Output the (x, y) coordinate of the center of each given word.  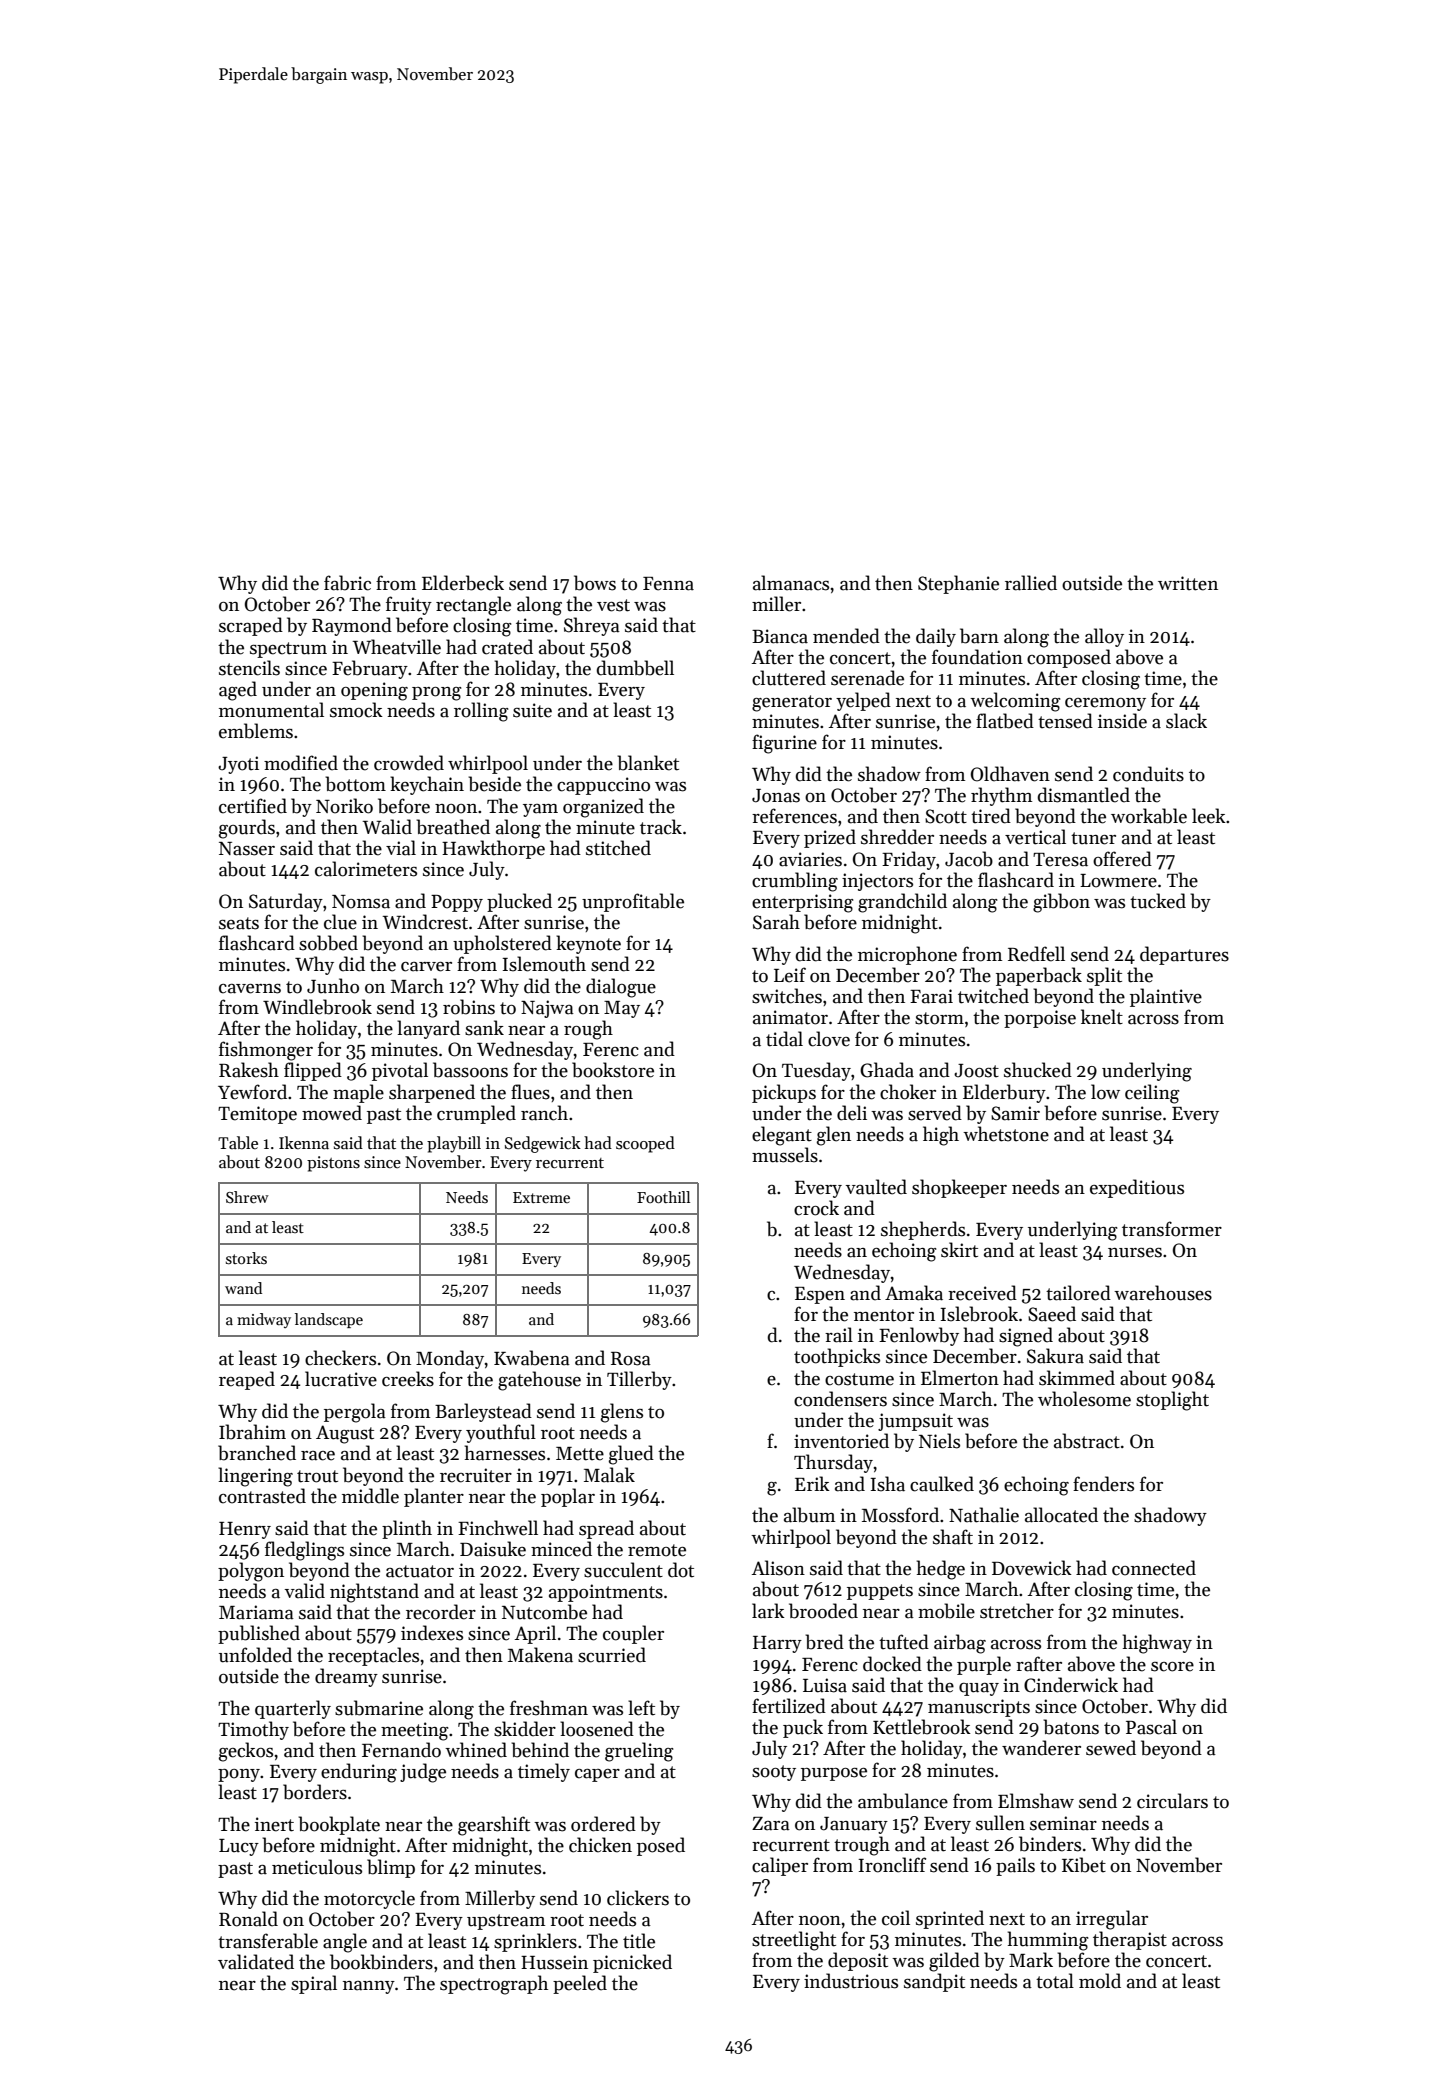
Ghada (887, 1070)
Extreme (541, 1197)
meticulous (317, 1867)
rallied (1031, 583)
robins (469, 1007)
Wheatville (396, 647)
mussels (785, 1155)
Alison (778, 1568)
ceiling (1152, 1094)
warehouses (1163, 1293)
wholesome (1084, 1399)
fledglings (304, 1551)
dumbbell (635, 668)
